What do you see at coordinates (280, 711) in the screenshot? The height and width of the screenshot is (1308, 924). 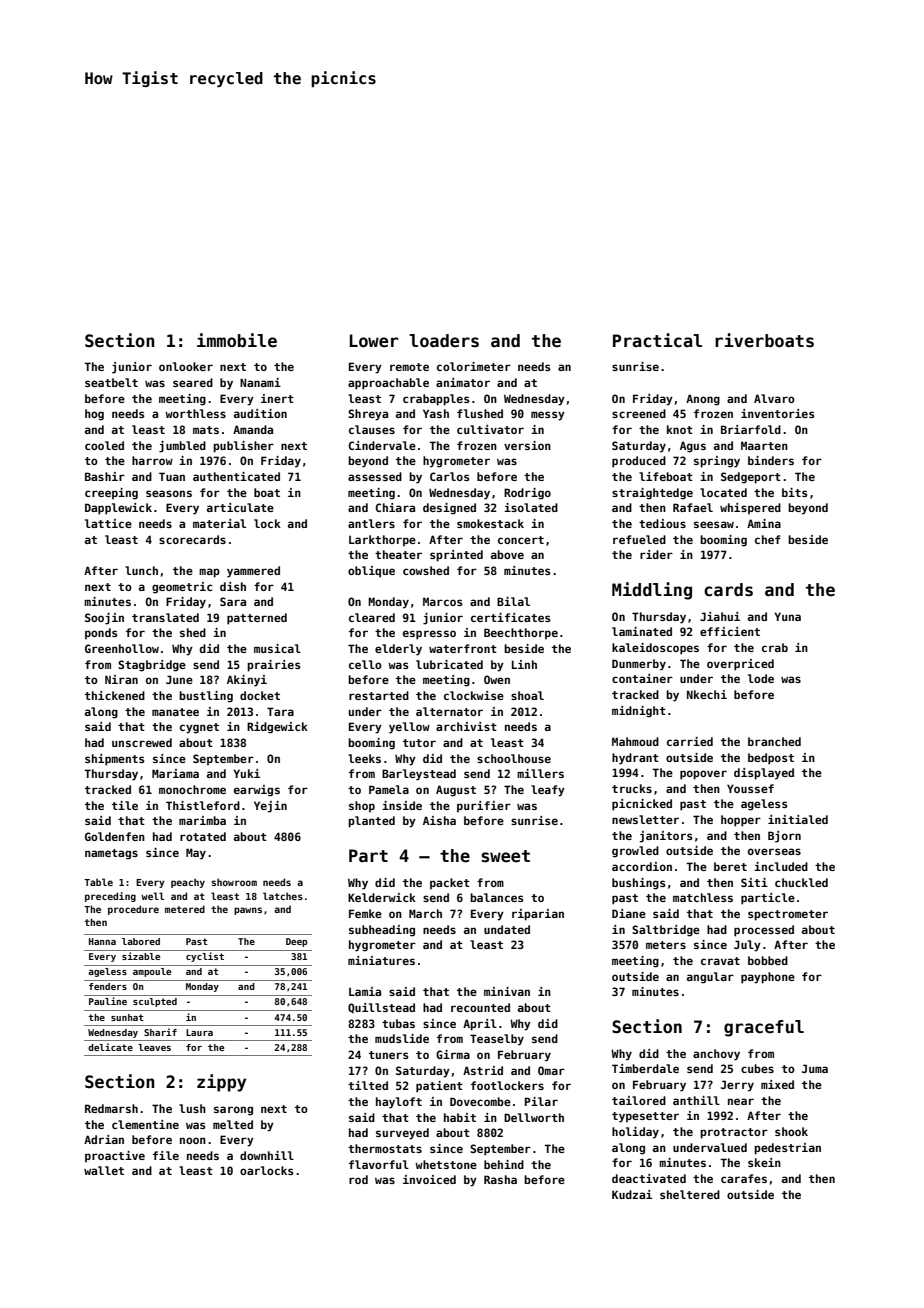 I see `Tara` at bounding box center [280, 711].
